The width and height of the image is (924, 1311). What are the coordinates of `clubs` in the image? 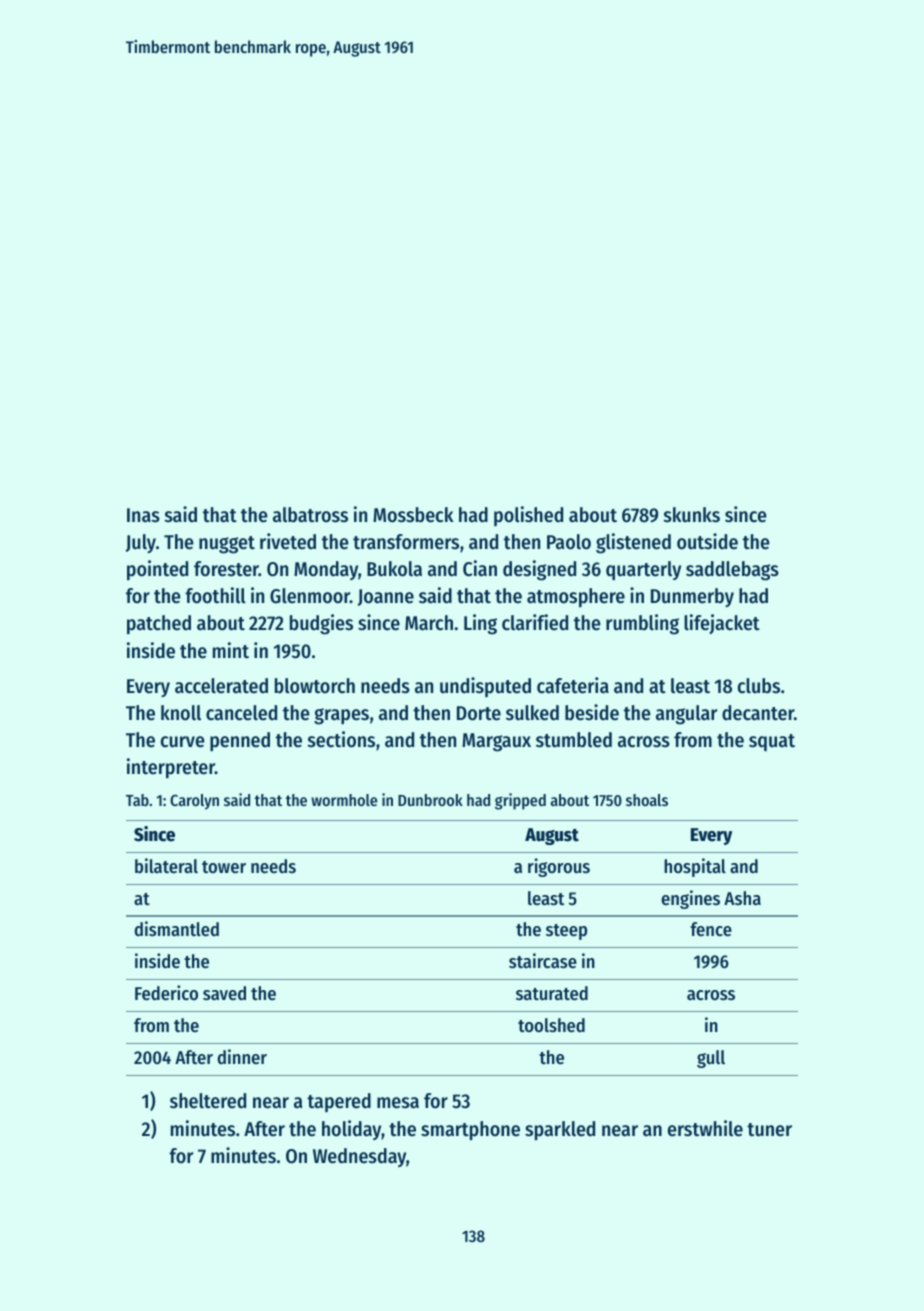 It's located at (759, 686).
